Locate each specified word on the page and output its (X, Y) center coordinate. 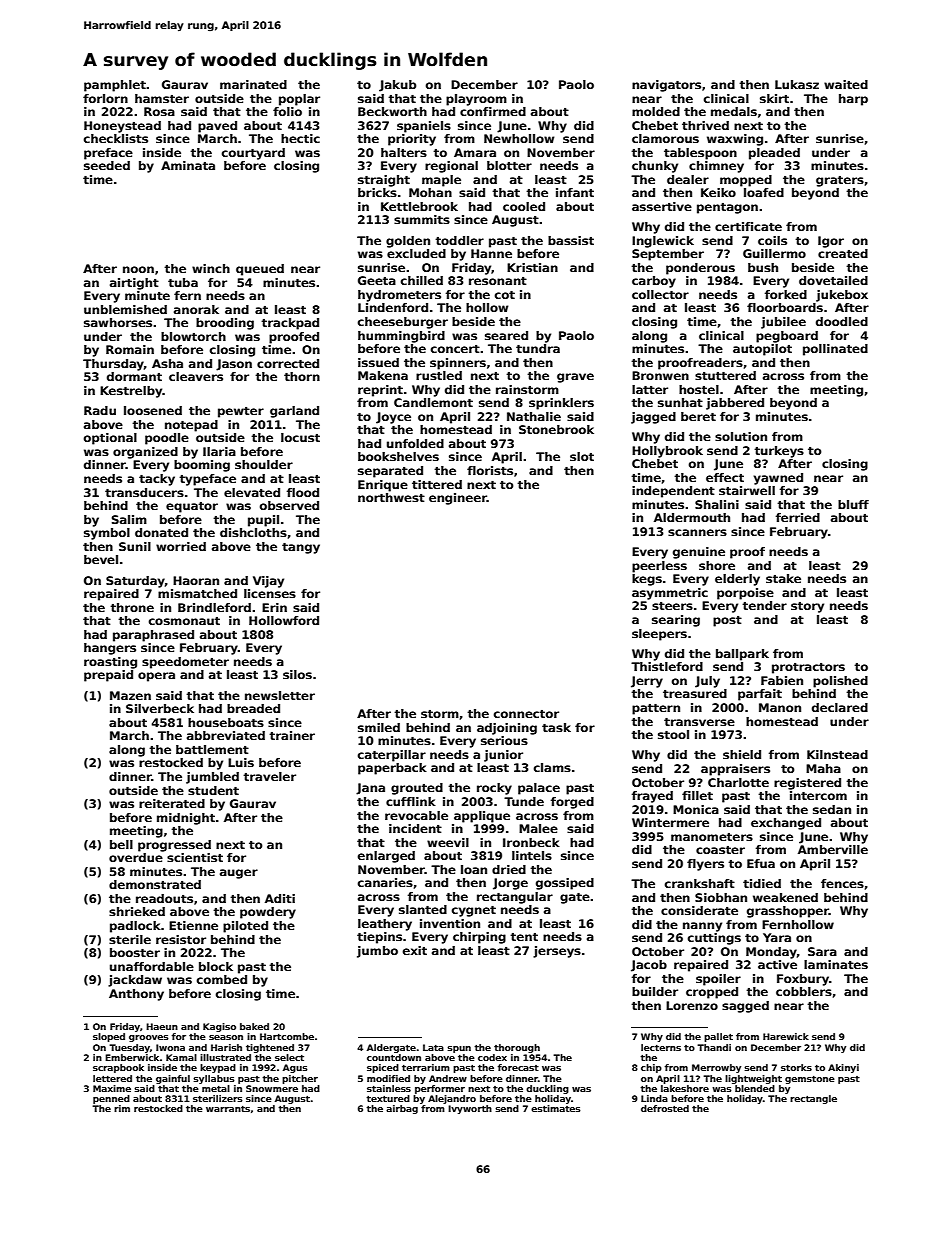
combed (222, 979)
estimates (556, 1108)
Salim (129, 519)
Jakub (397, 86)
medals (734, 111)
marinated (253, 84)
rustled (439, 375)
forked (786, 294)
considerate (699, 910)
